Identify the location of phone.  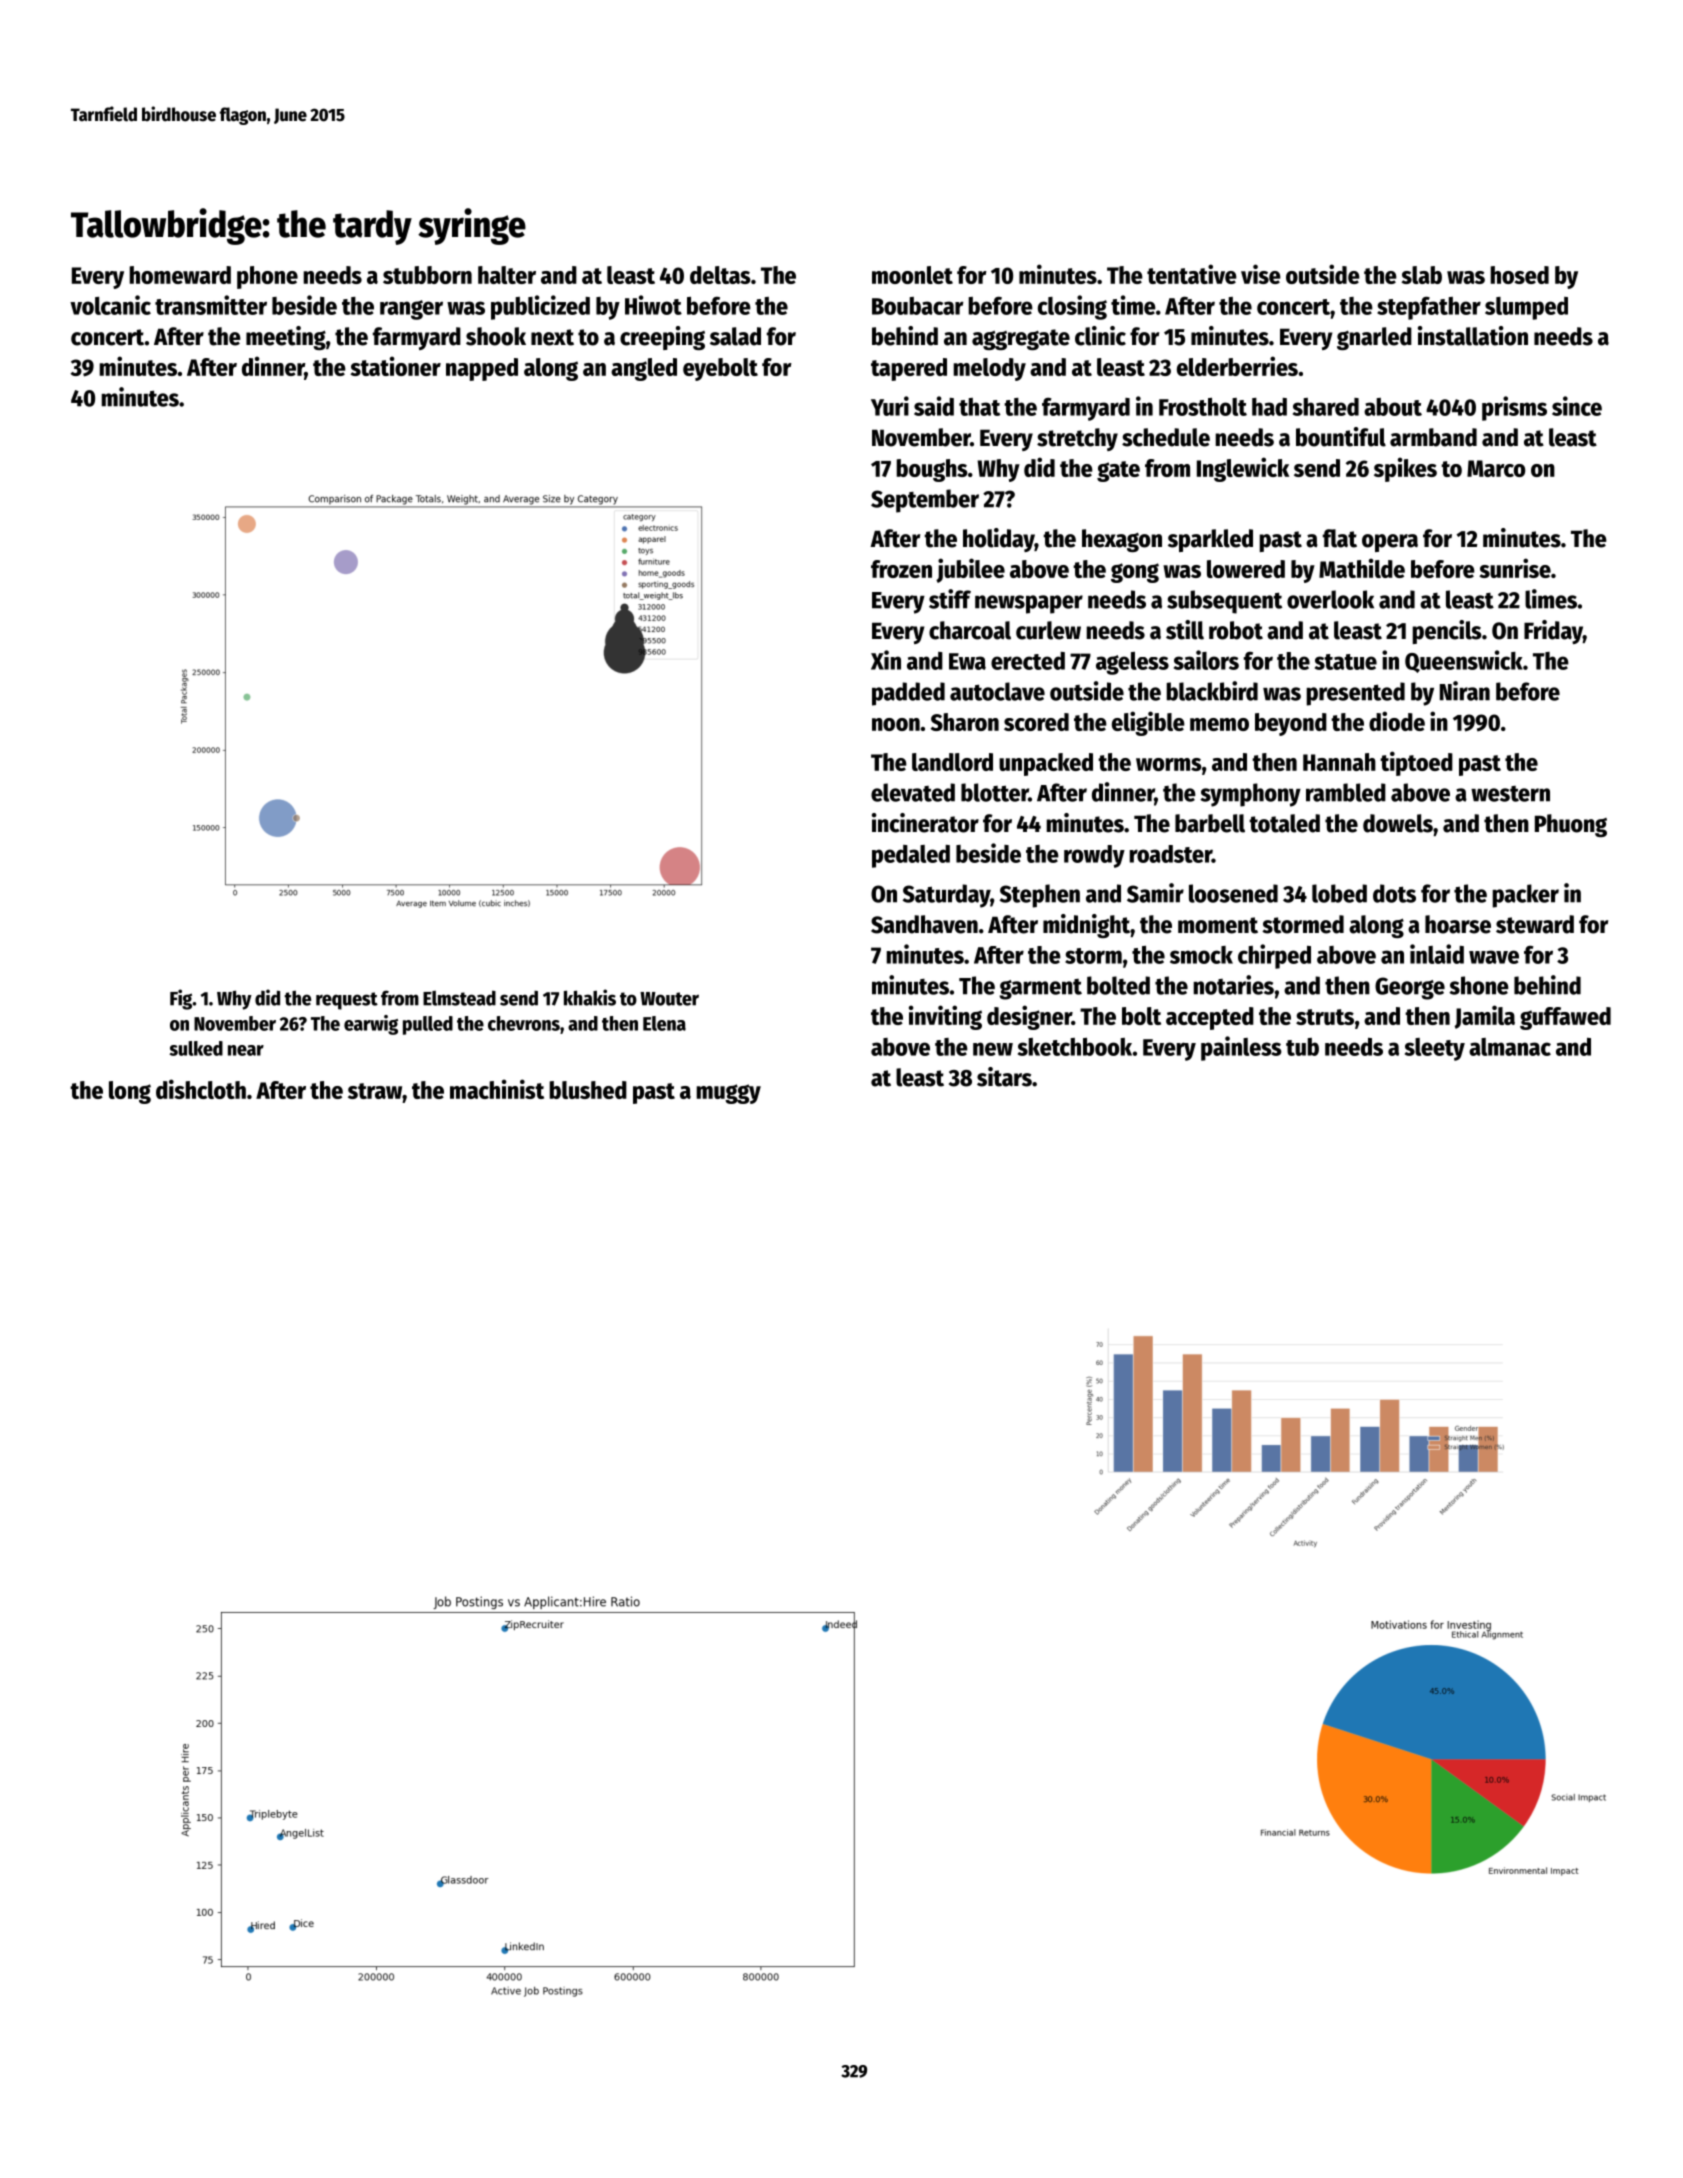
(267, 277).
